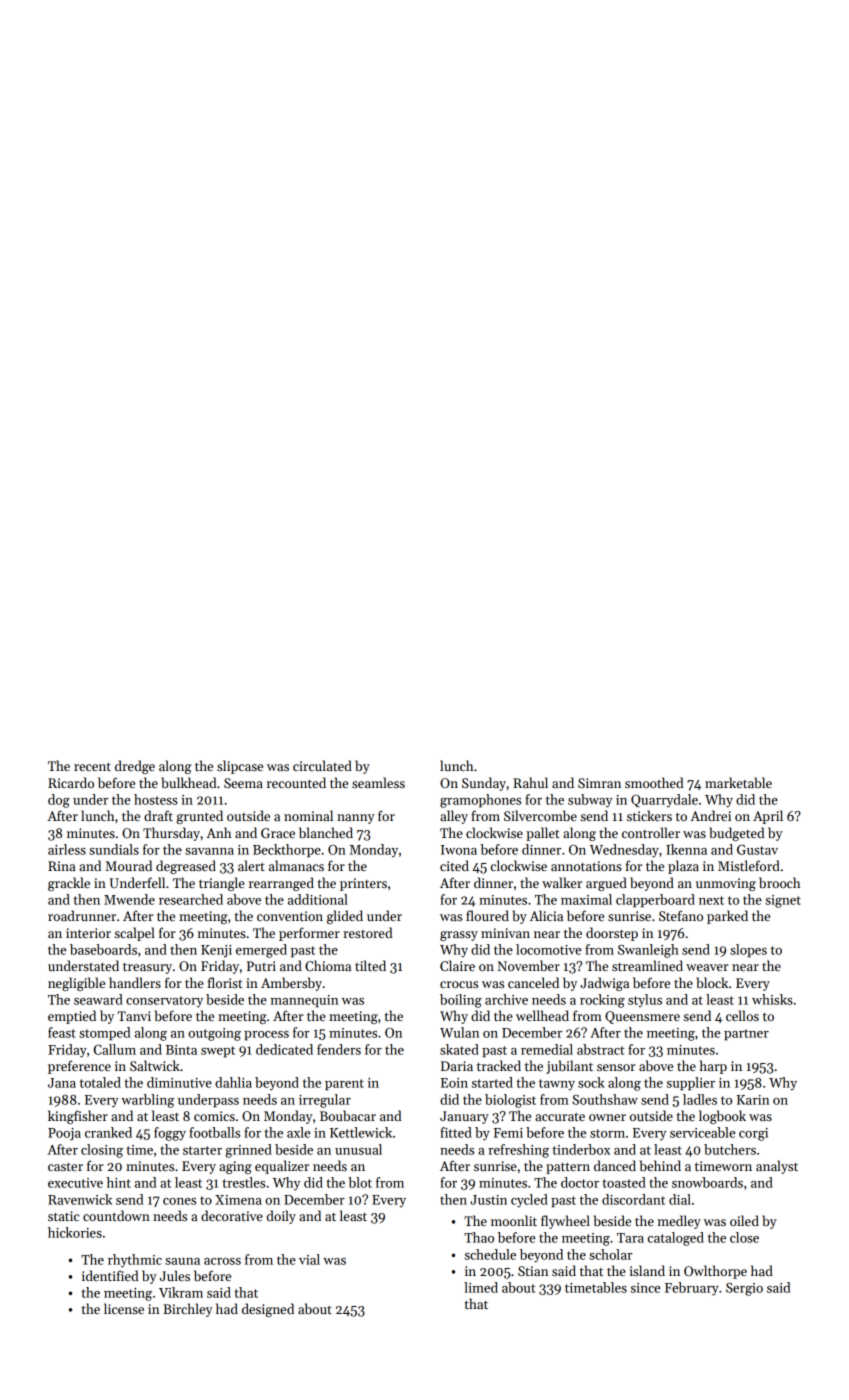 The width and height of the page is (849, 1400). What do you see at coordinates (222, 884) in the page?
I see `triangle` at bounding box center [222, 884].
